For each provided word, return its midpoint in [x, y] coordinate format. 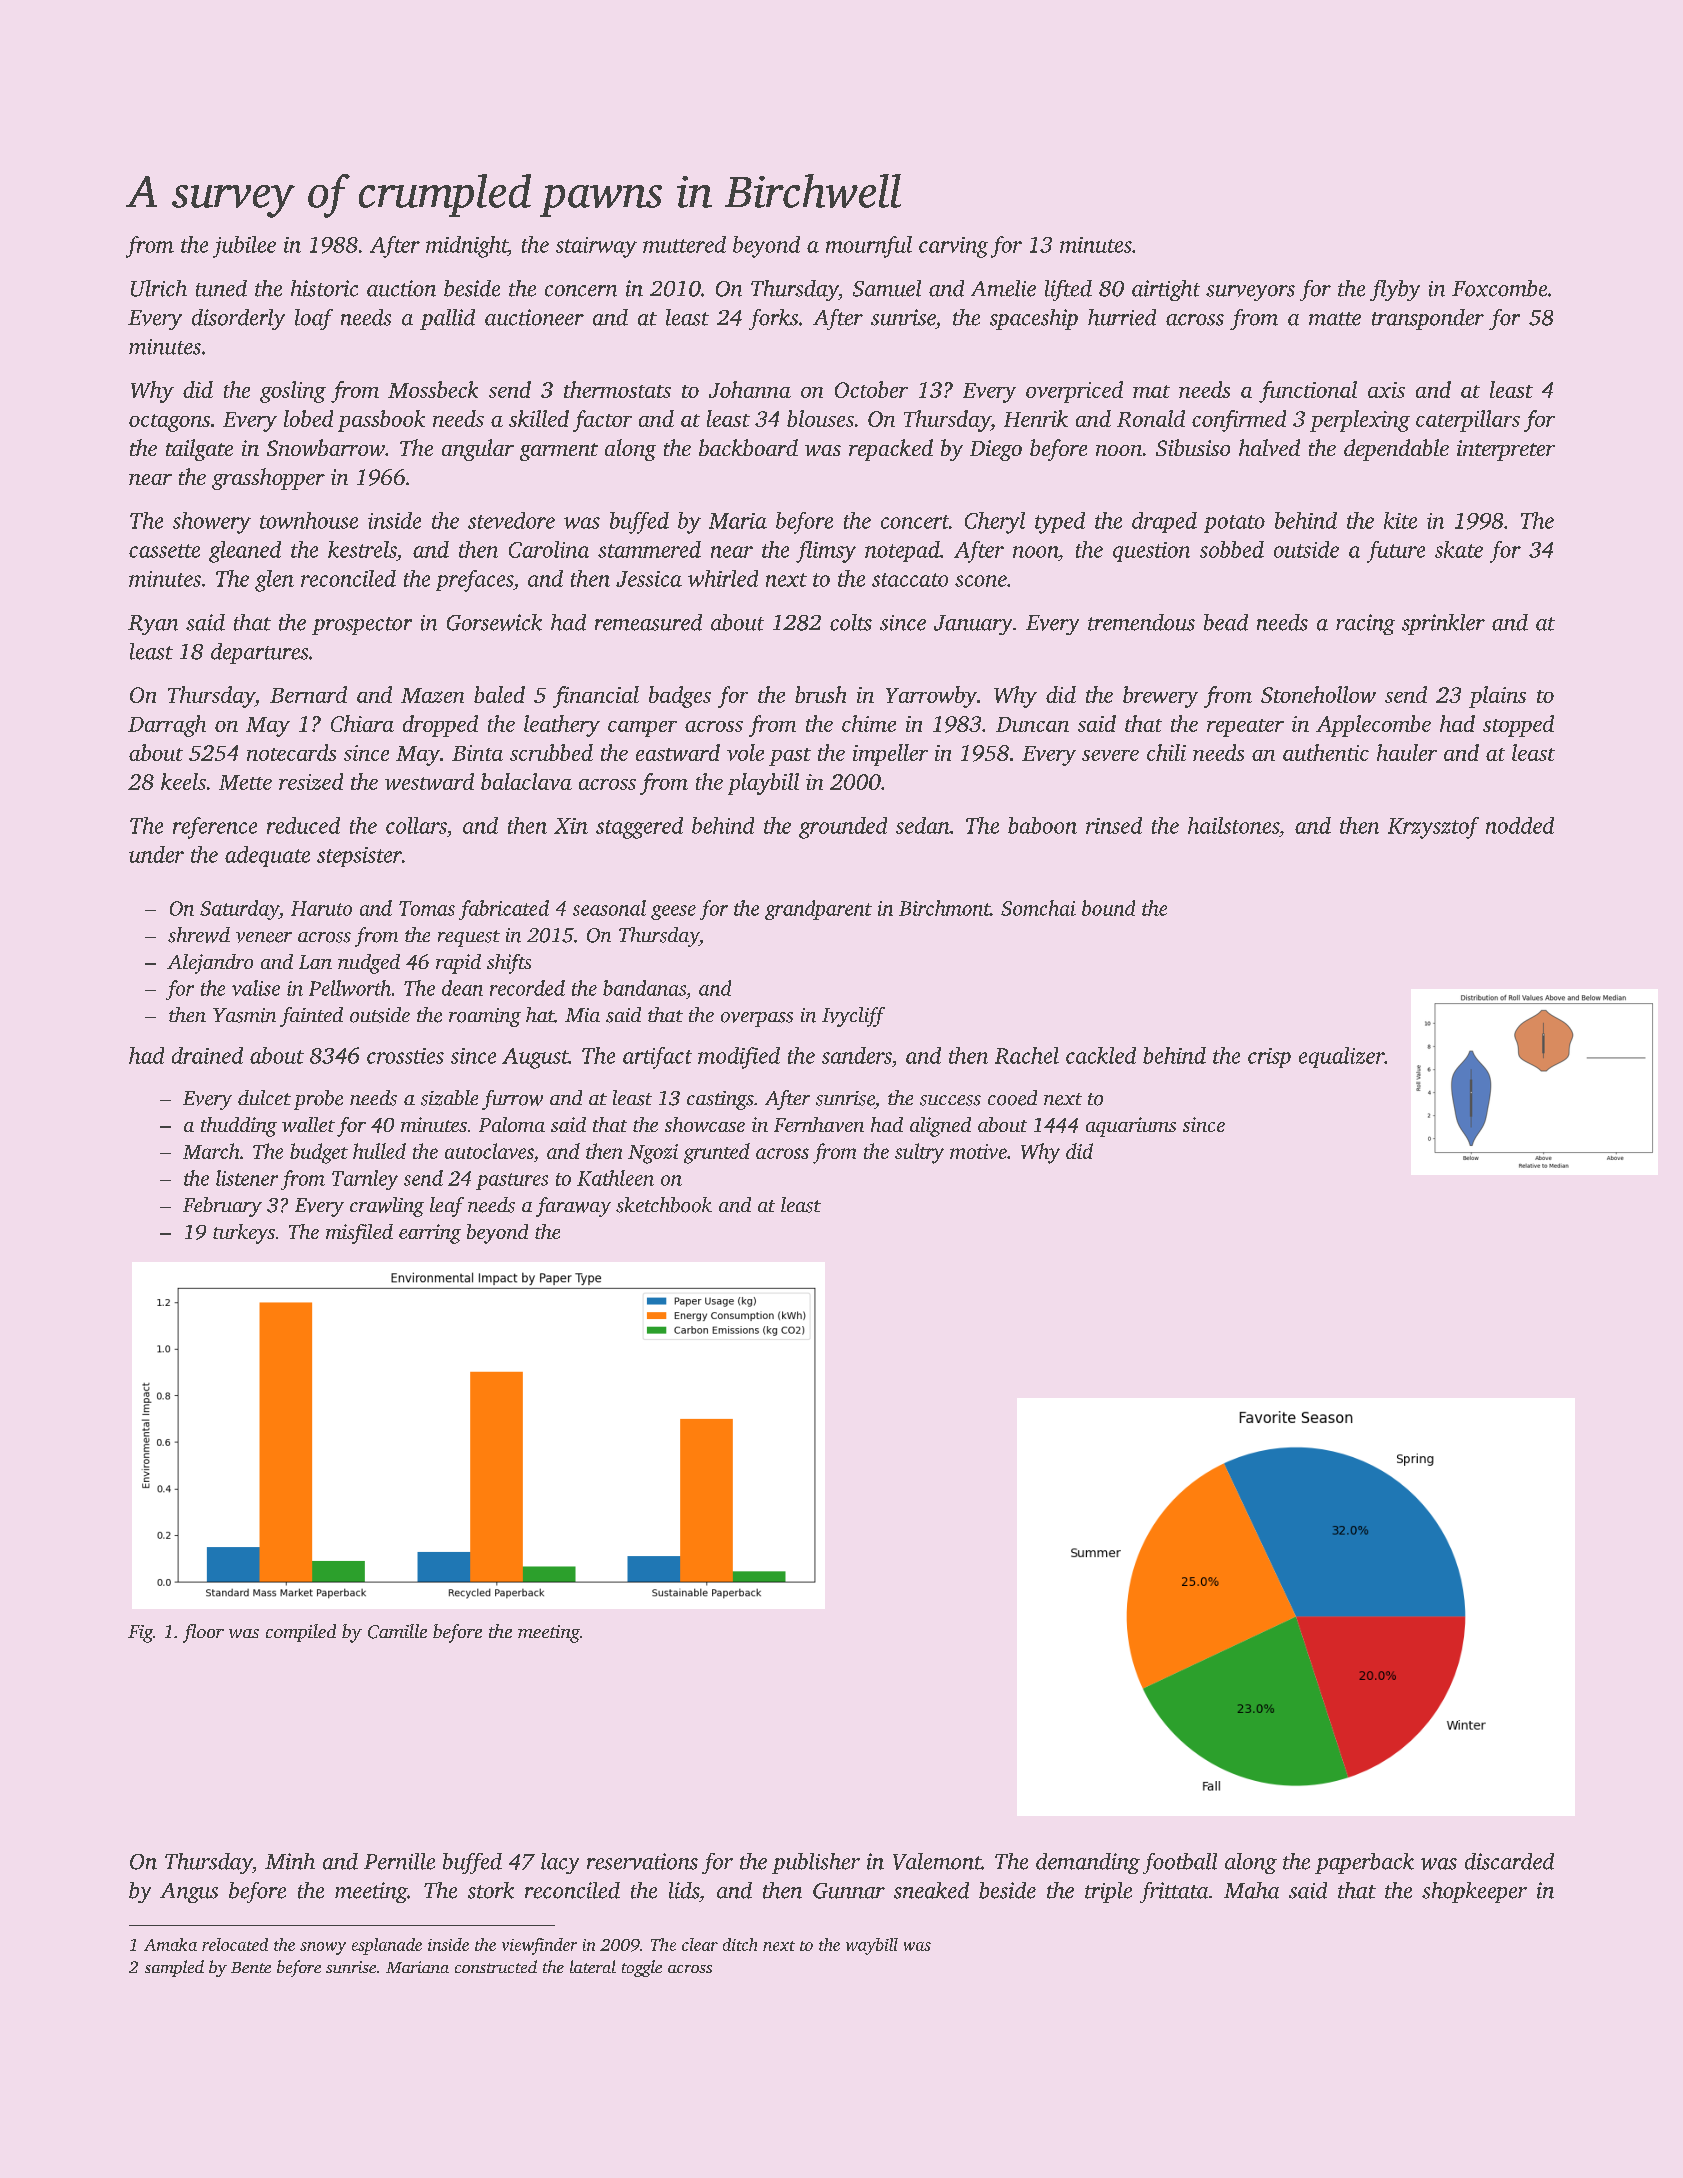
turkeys [244, 1234]
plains [1497, 697]
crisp [1269, 1058]
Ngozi [653, 1154]
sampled [174, 1968]
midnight [467, 247]
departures [259, 653]
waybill [872, 1946]
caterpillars [1468, 421]
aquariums [1131, 1127]
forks [773, 319]
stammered [649, 549]
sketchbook [664, 1205]
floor [203, 1633]
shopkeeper [1474, 1892]
